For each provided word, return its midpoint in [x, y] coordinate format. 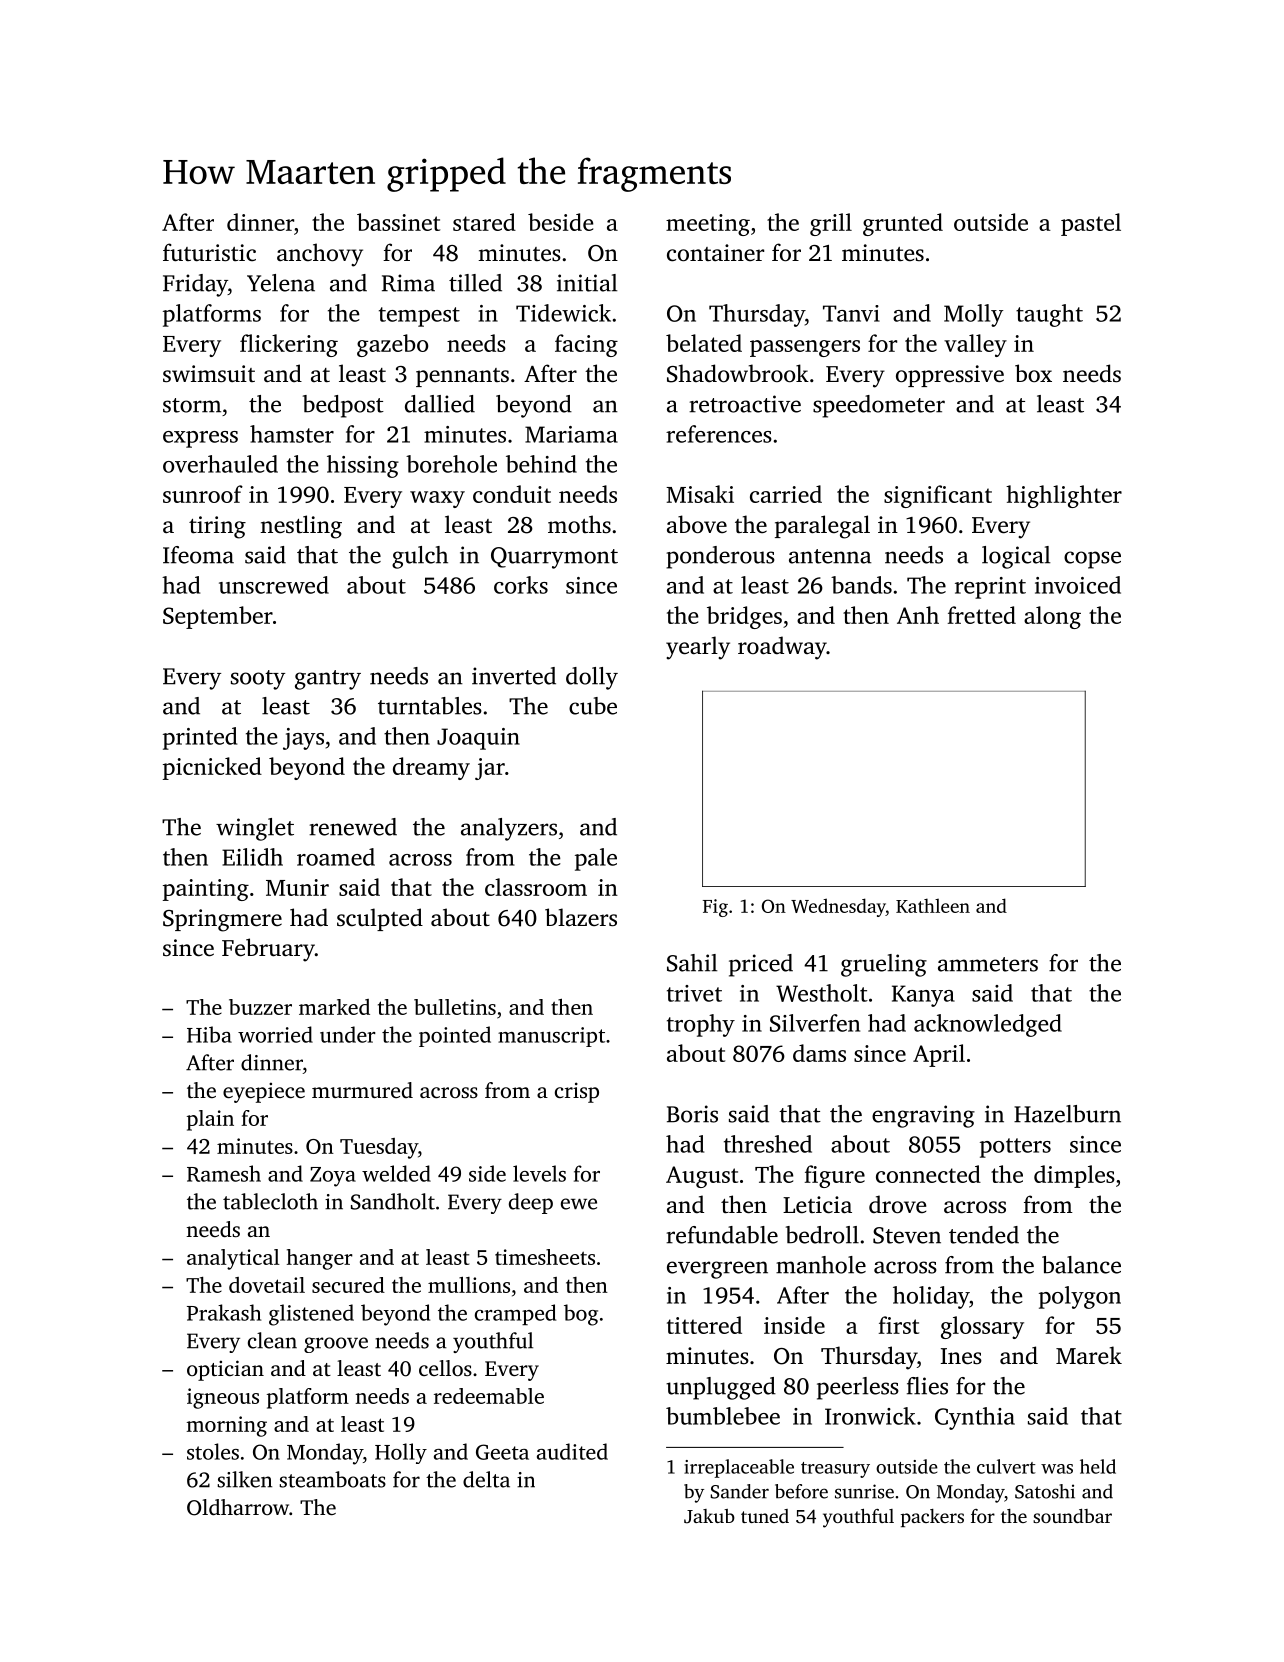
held [1098, 1466]
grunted [903, 224]
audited [572, 1451]
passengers [805, 348]
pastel [1091, 224]
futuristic [209, 252]
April [939, 1055]
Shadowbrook [738, 373]
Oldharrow [238, 1507]
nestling [301, 527]
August [702, 1177]
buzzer [260, 1007]
